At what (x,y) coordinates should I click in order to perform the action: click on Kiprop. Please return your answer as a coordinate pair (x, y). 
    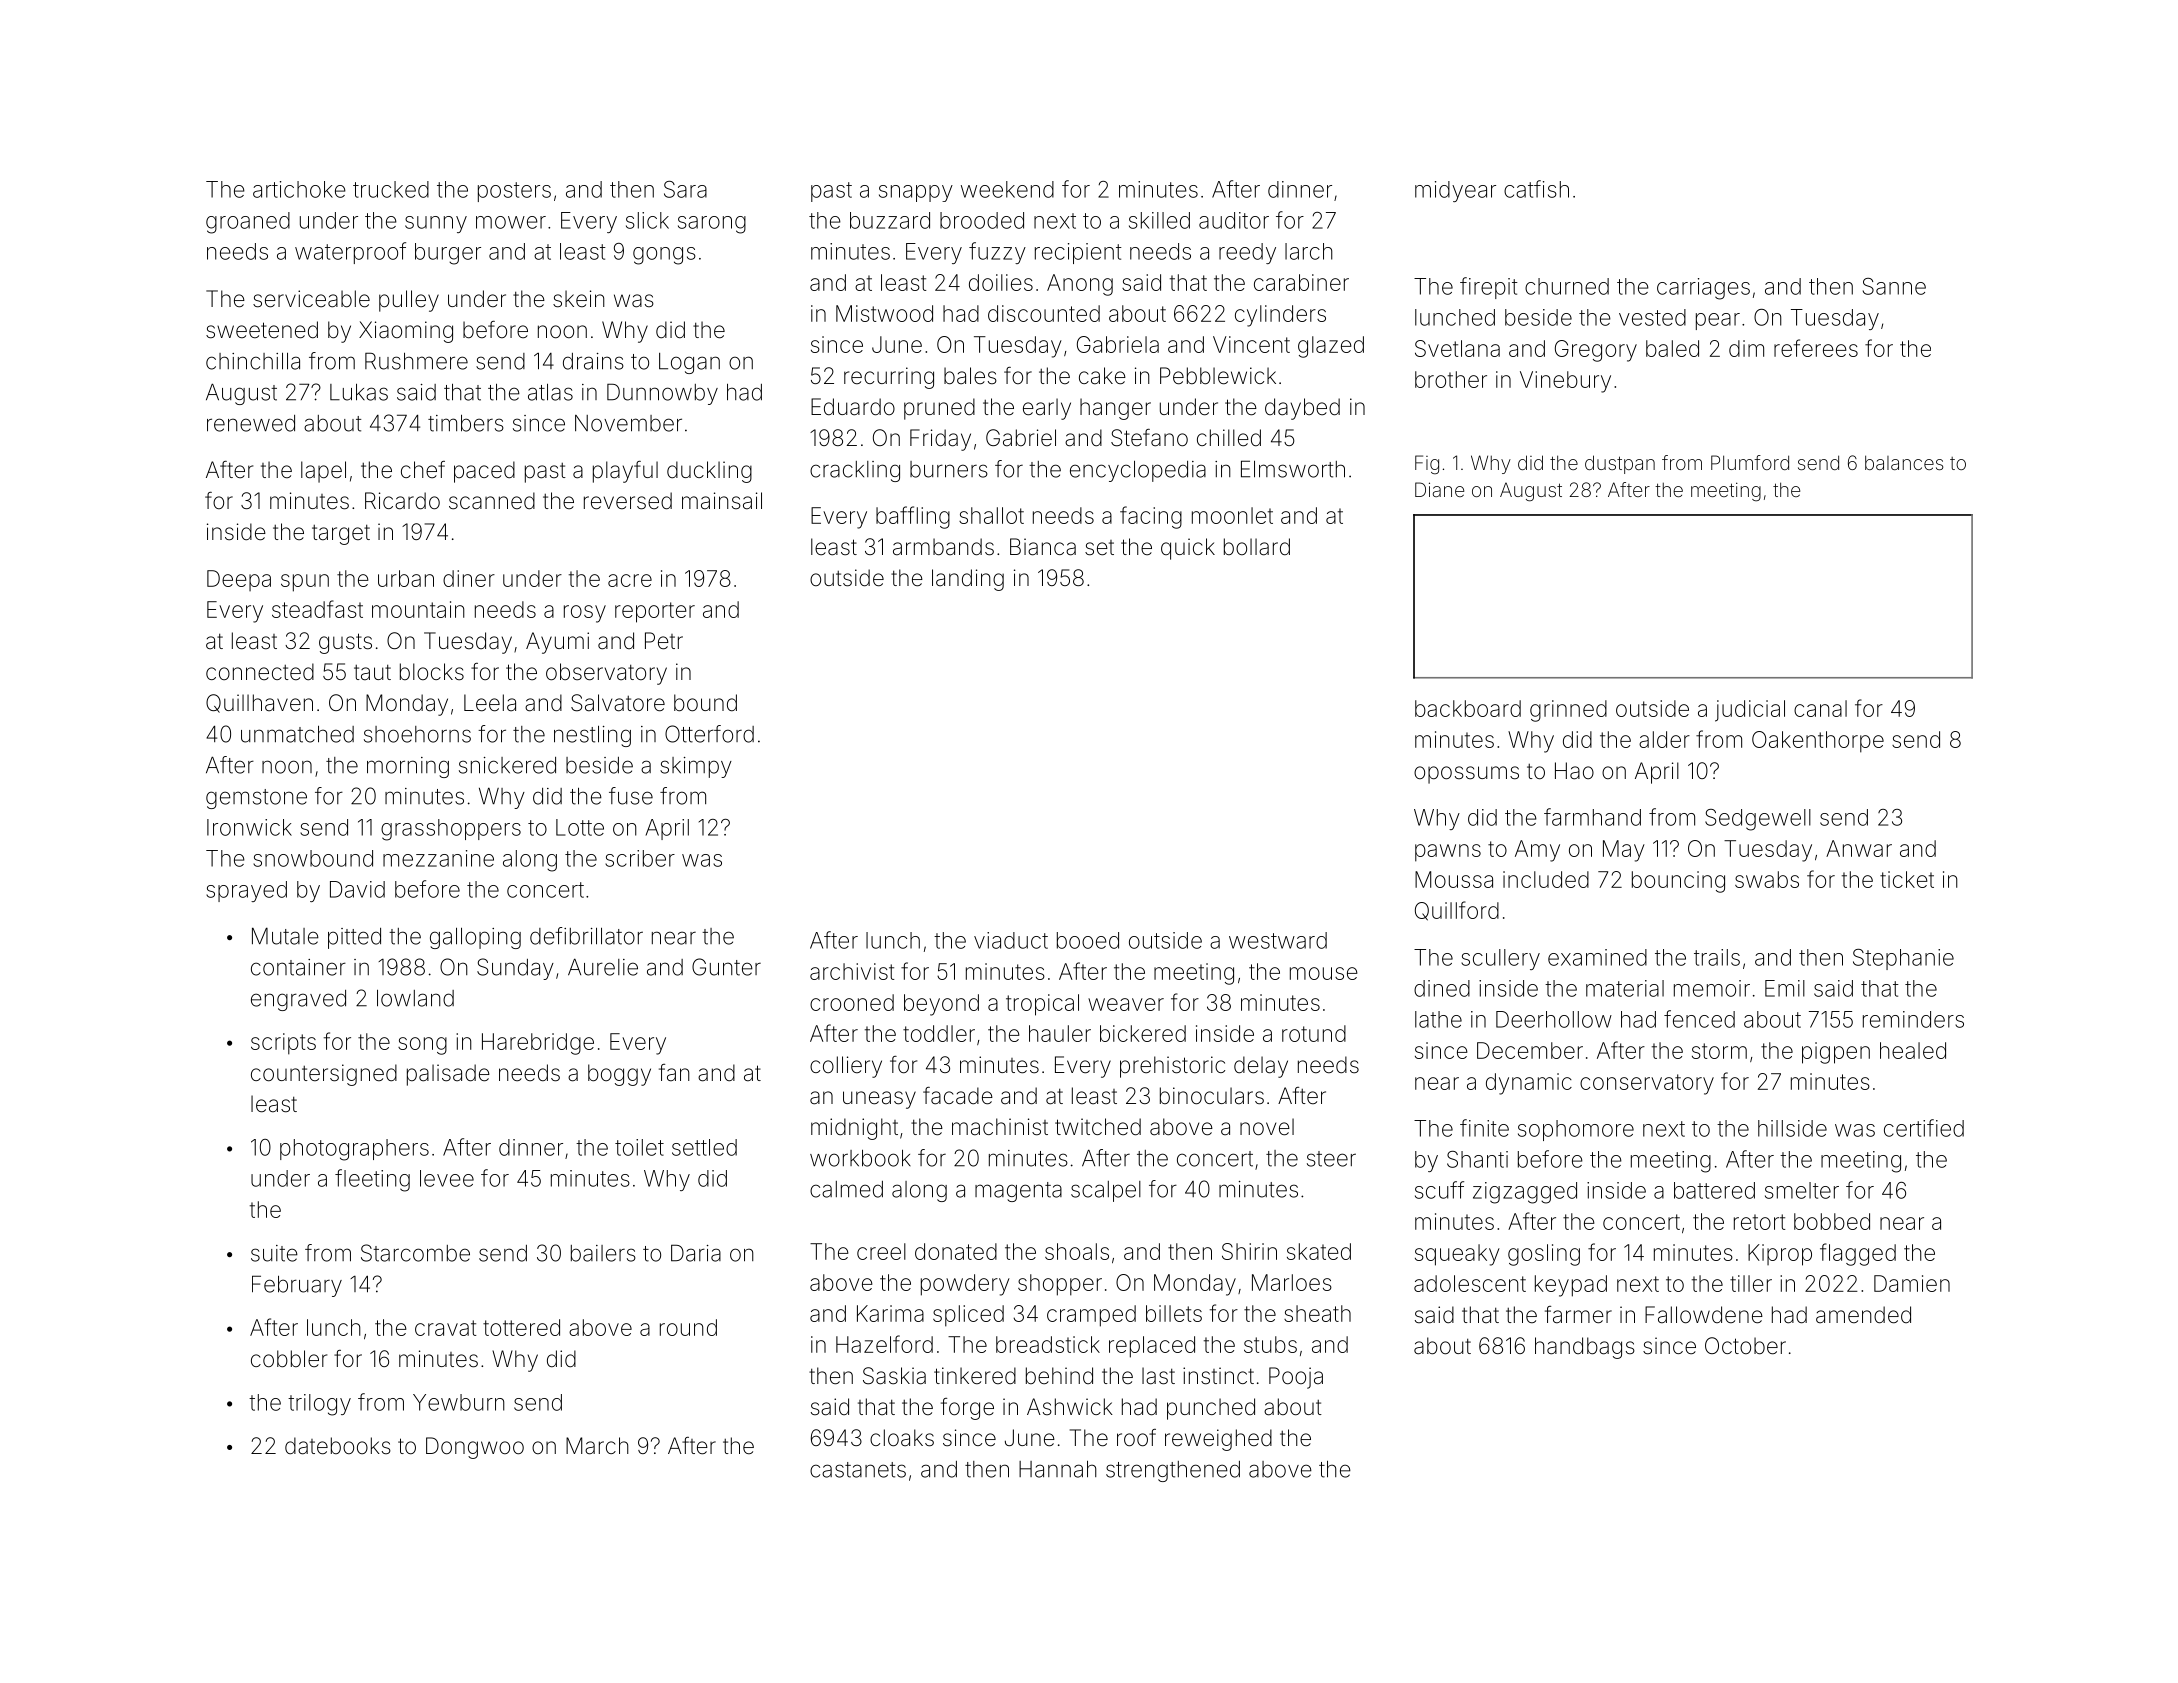
    Looking at the image, I should click on (1780, 1255).
